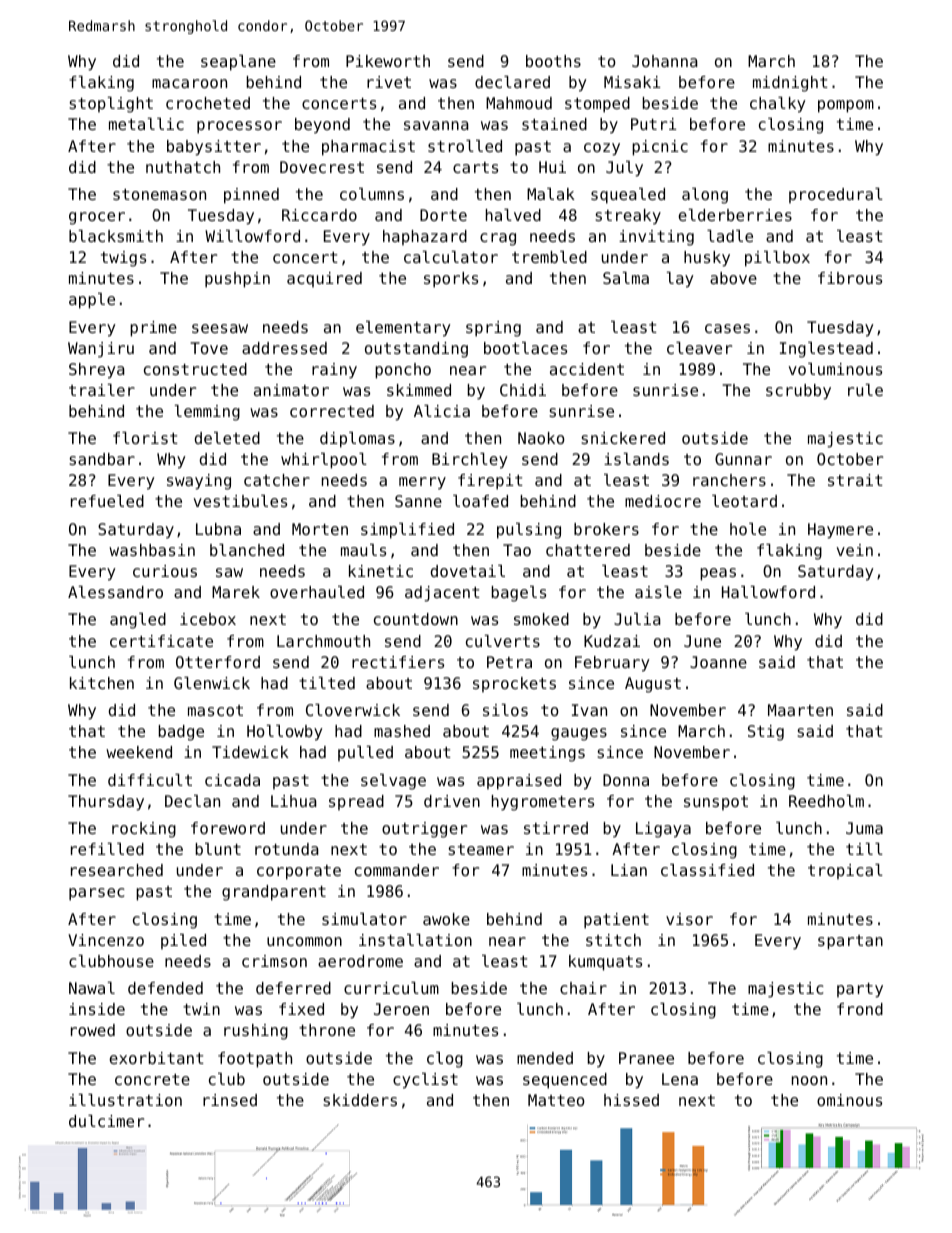 This image has height=1233, width=952. I want to click on seaplane, so click(238, 63).
